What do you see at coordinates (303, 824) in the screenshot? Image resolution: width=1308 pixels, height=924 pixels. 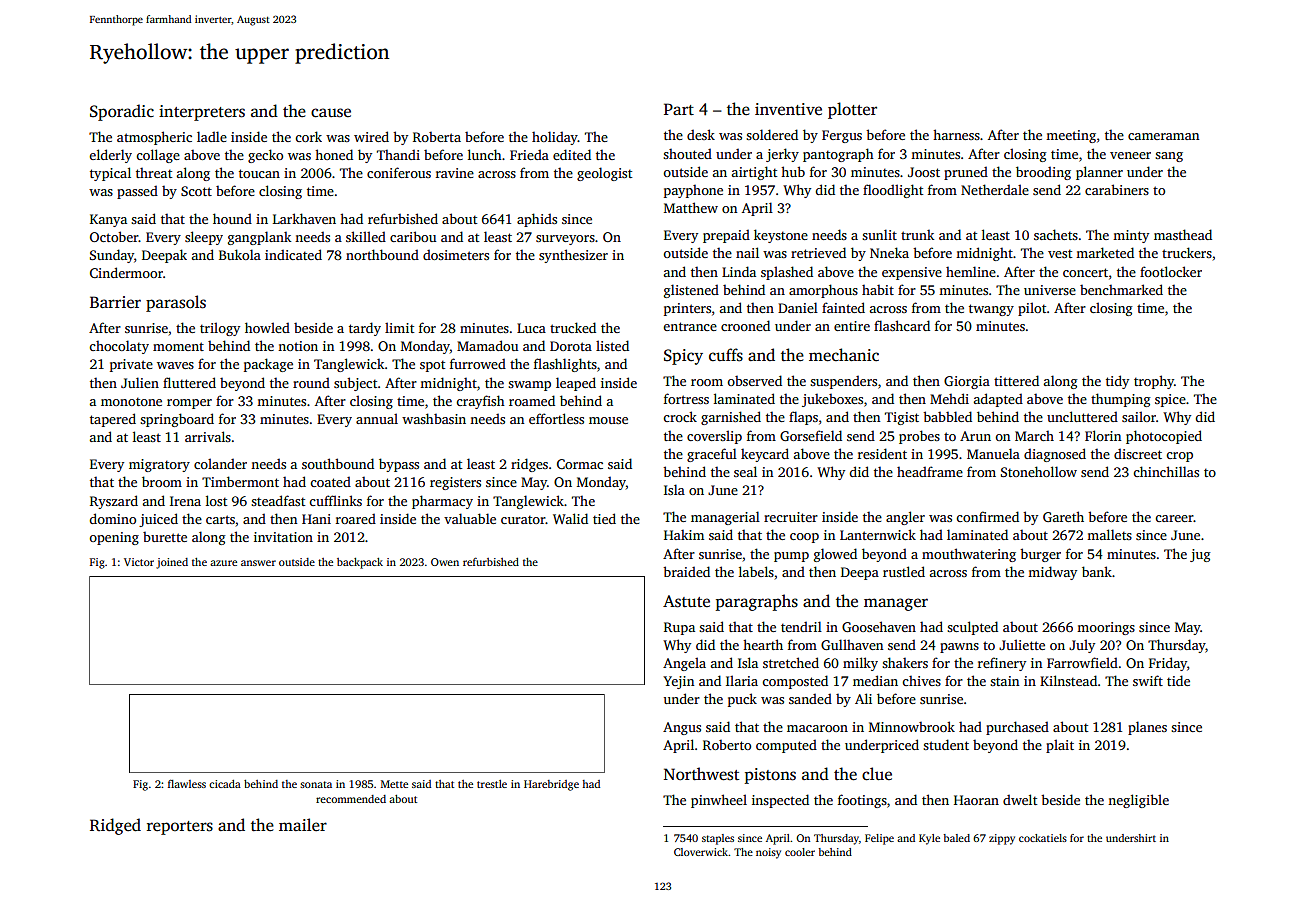 I see `mailer` at bounding box center [303, 824].
